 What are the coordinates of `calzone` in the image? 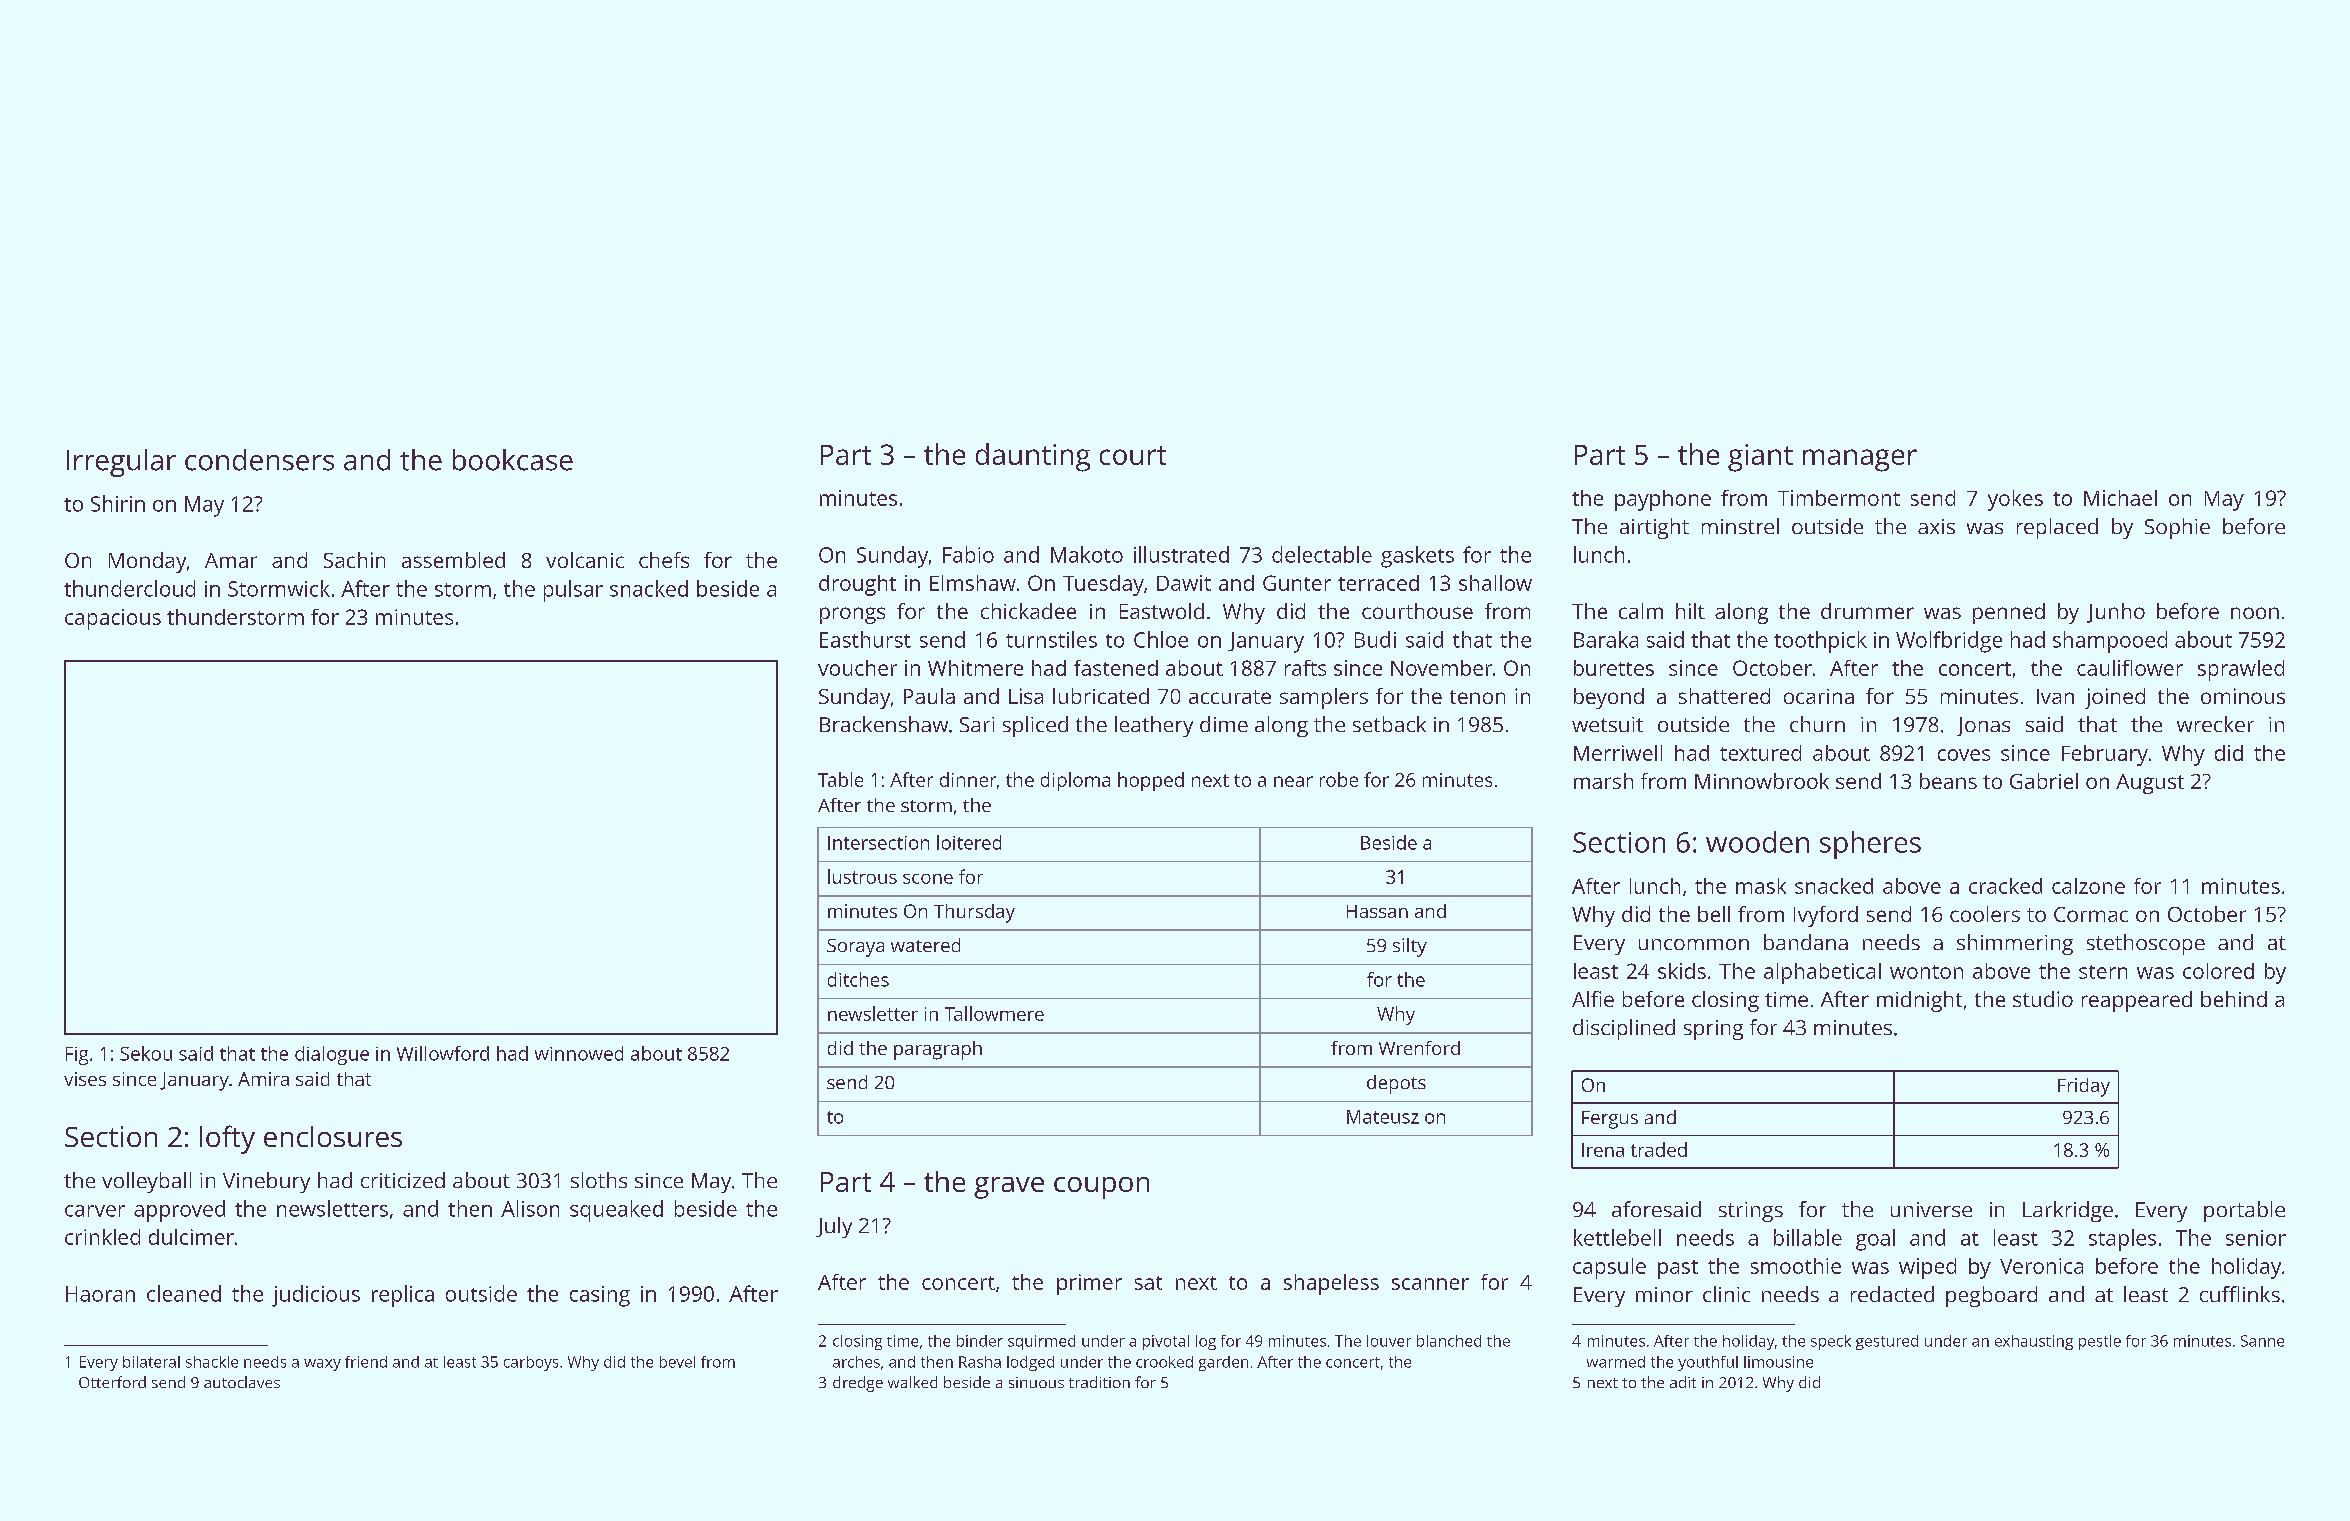 It's located at (2088, 886).
